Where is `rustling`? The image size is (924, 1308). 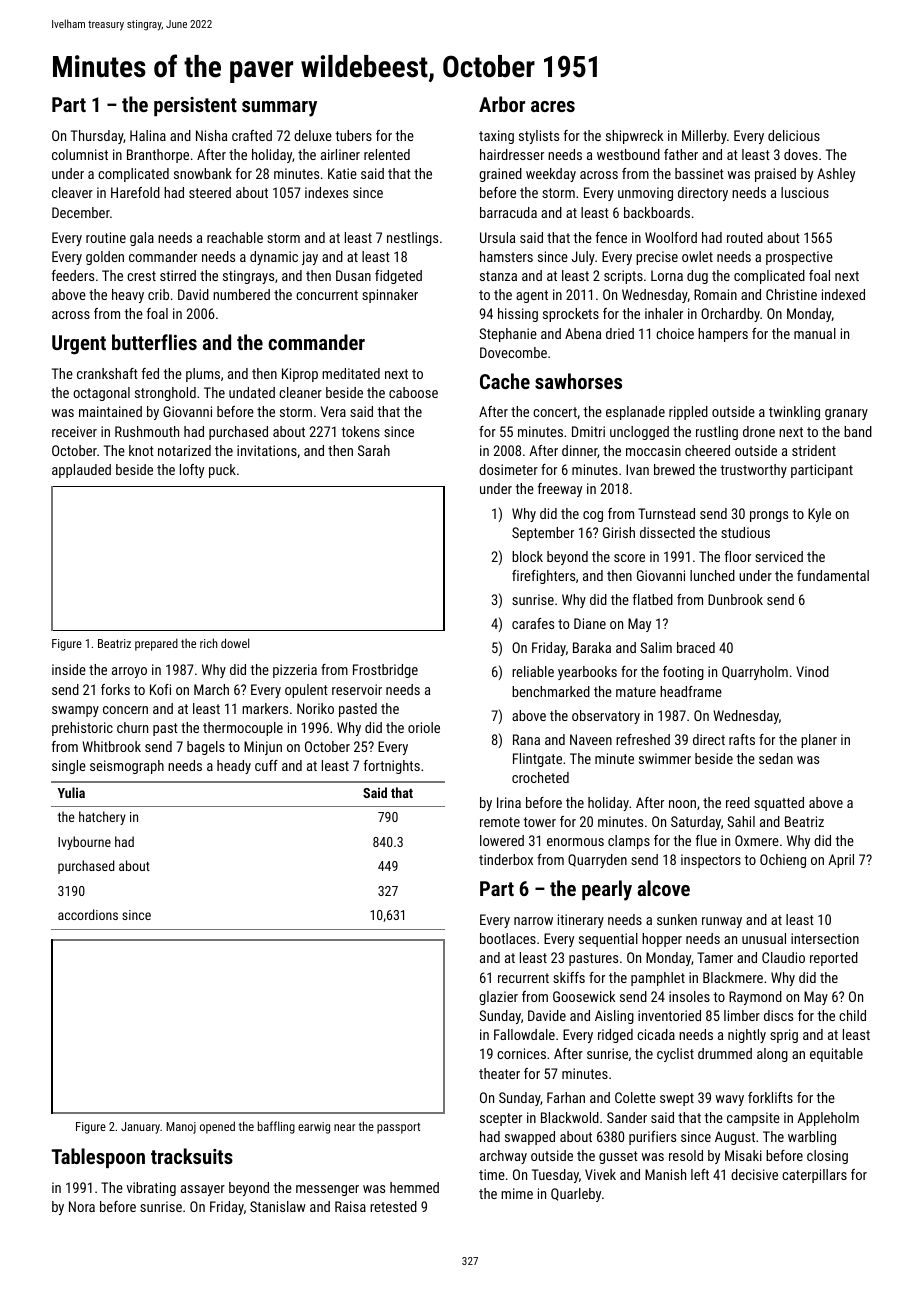 rustling is located at coordinates (717, 433).
